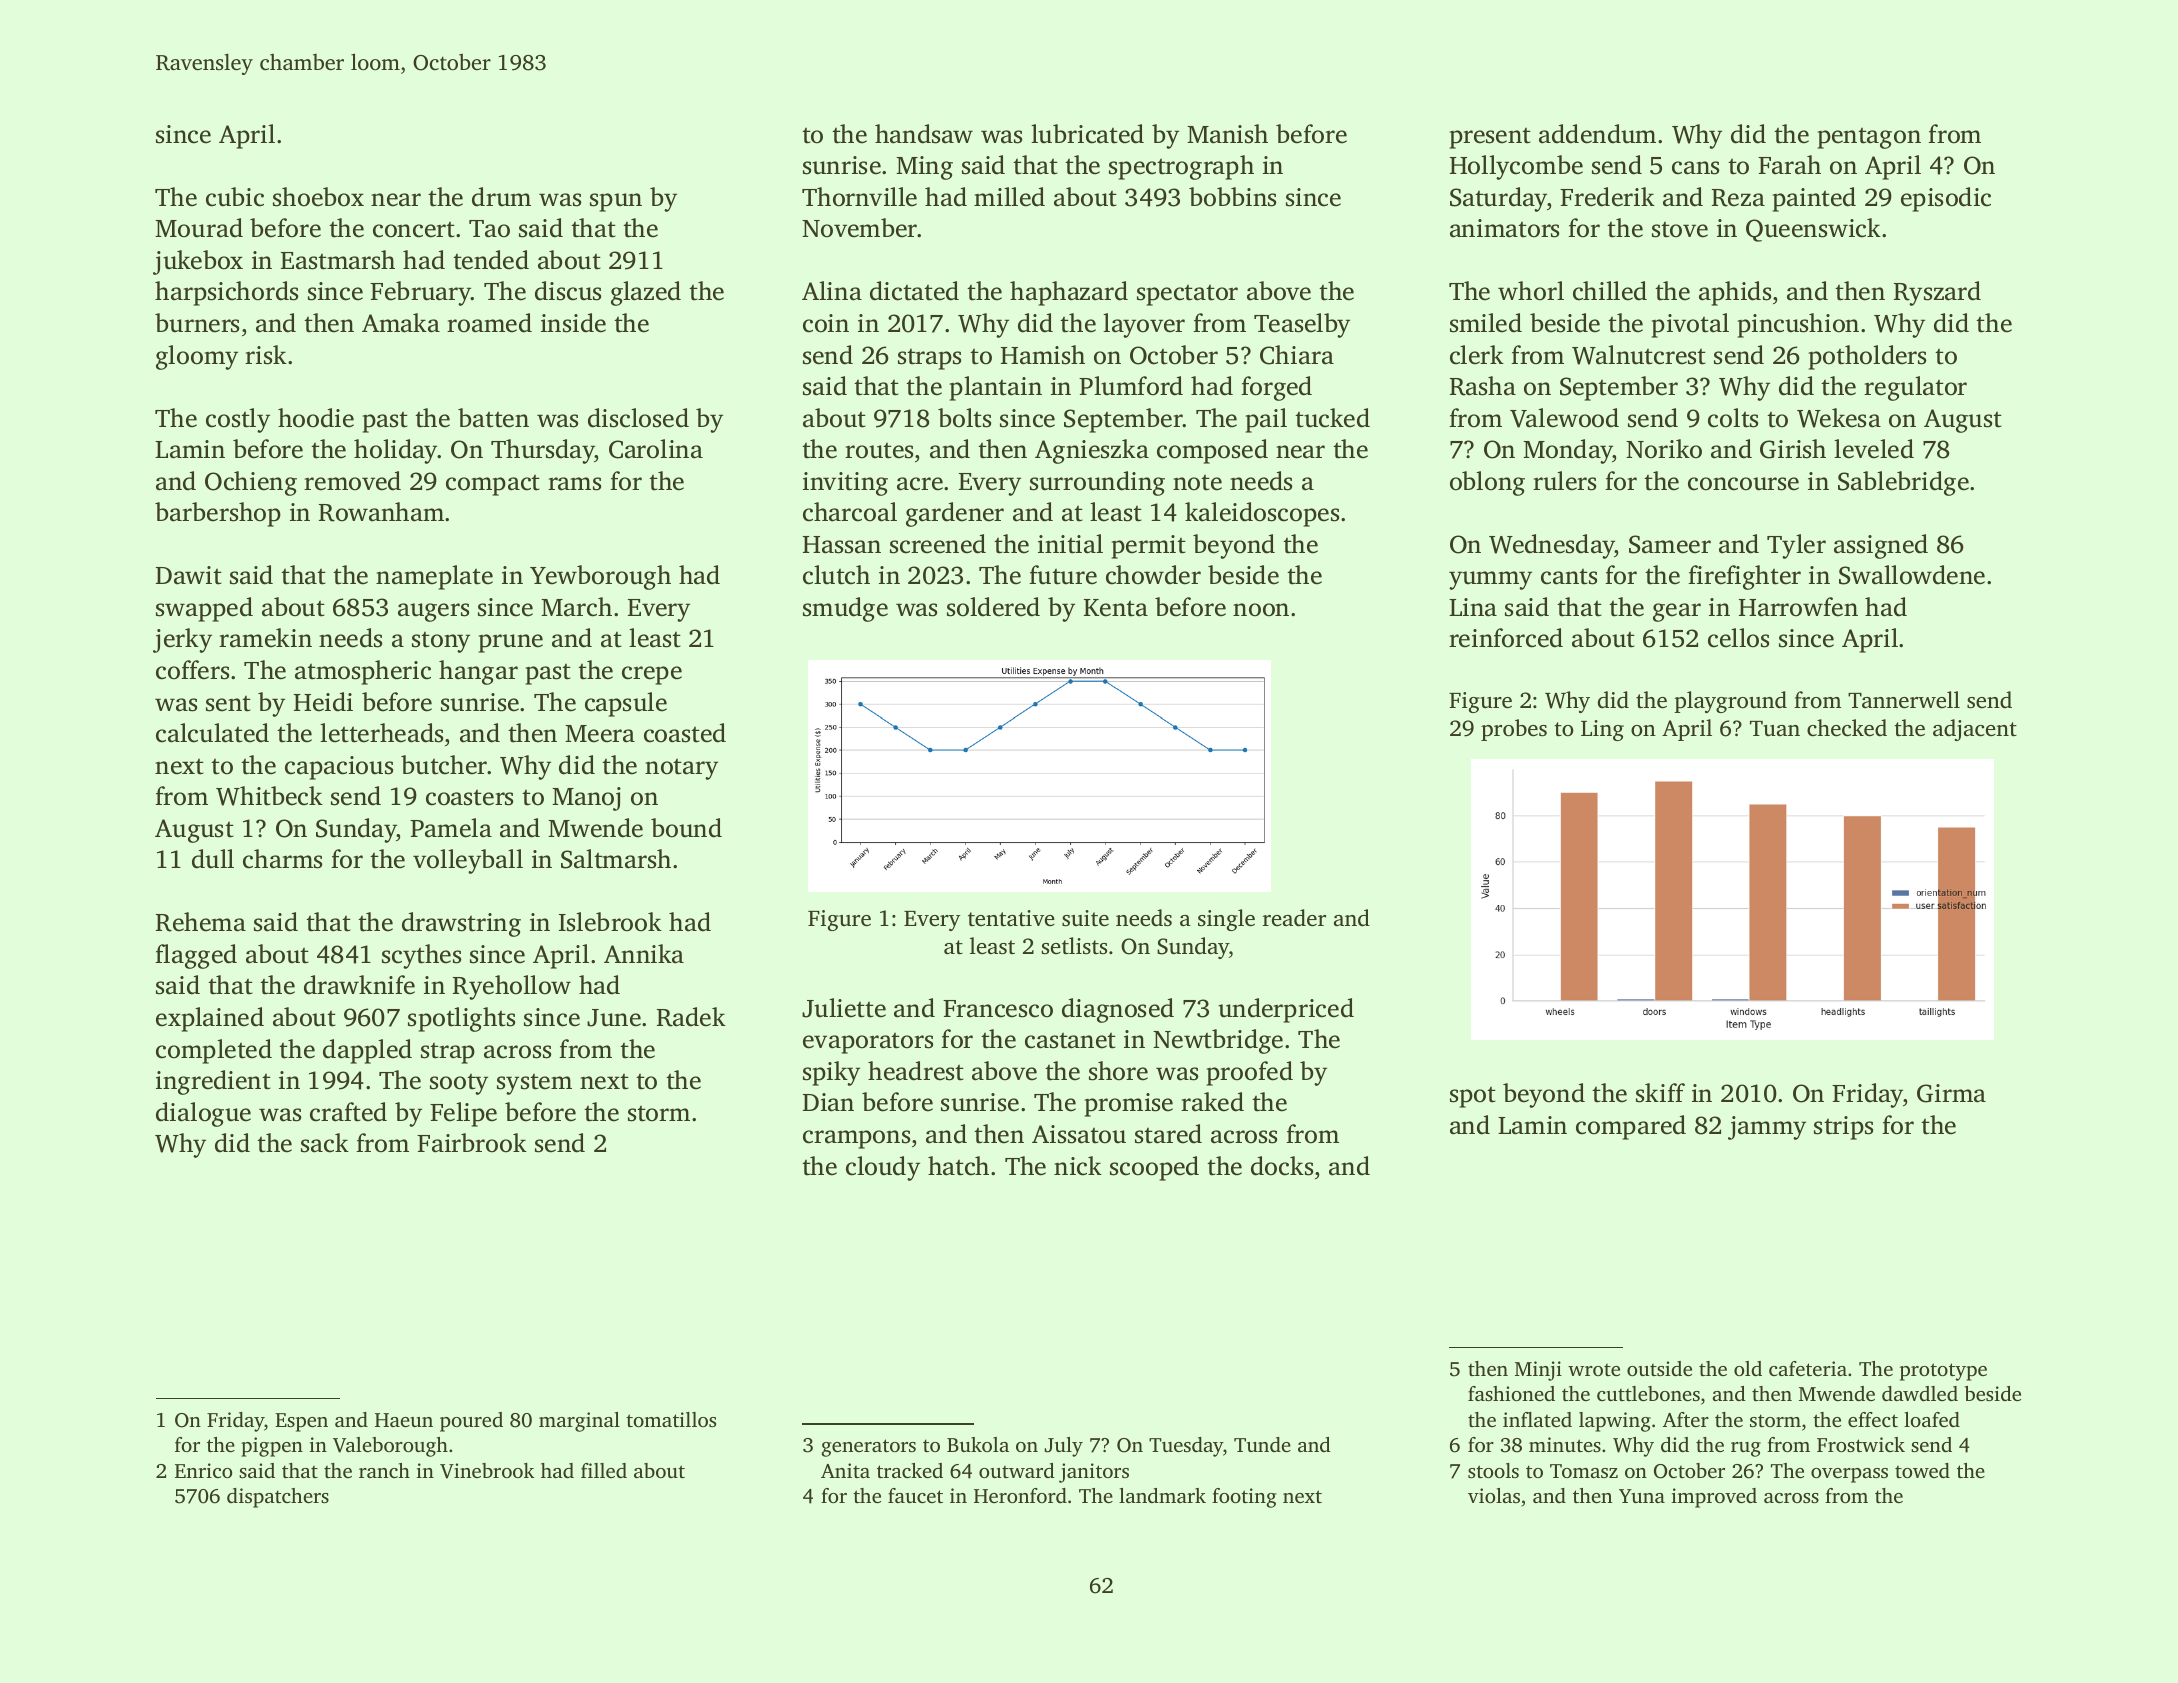 This screenshot has height=1683, width=2178. I want to click on probes, so click(1514, 730).
